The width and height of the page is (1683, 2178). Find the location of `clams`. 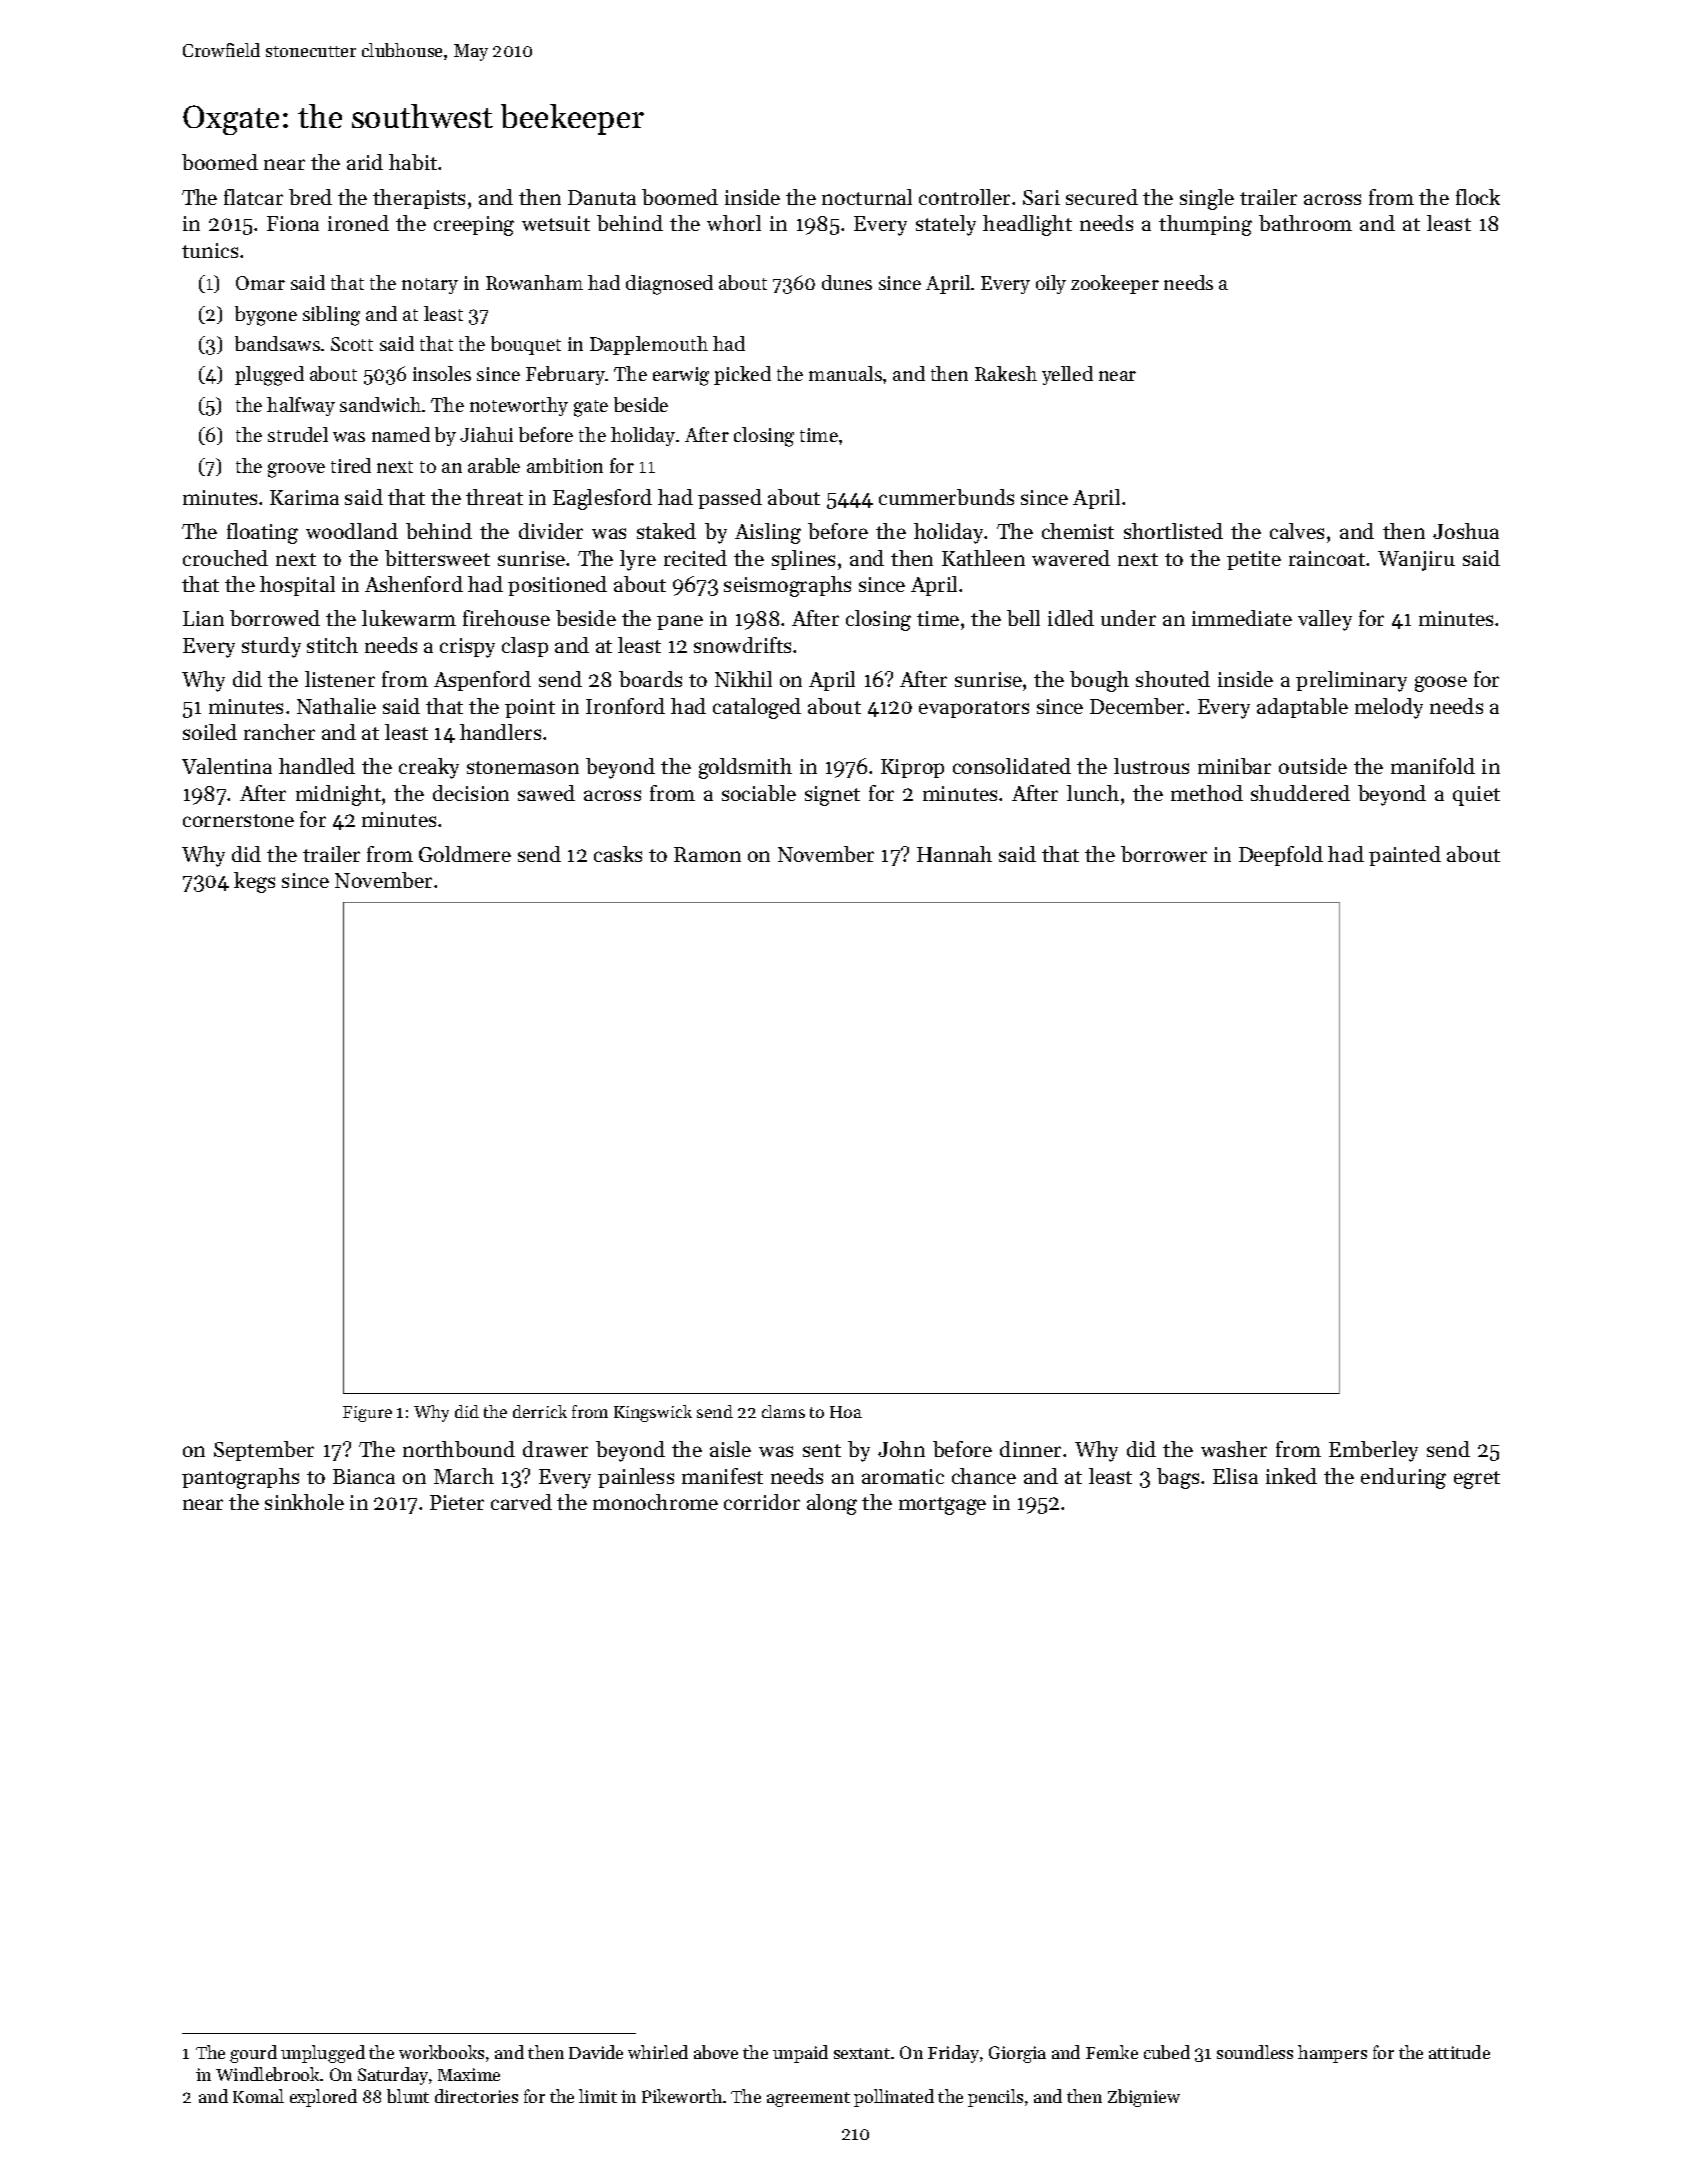

clams is located at coordinates (783, 1411).
